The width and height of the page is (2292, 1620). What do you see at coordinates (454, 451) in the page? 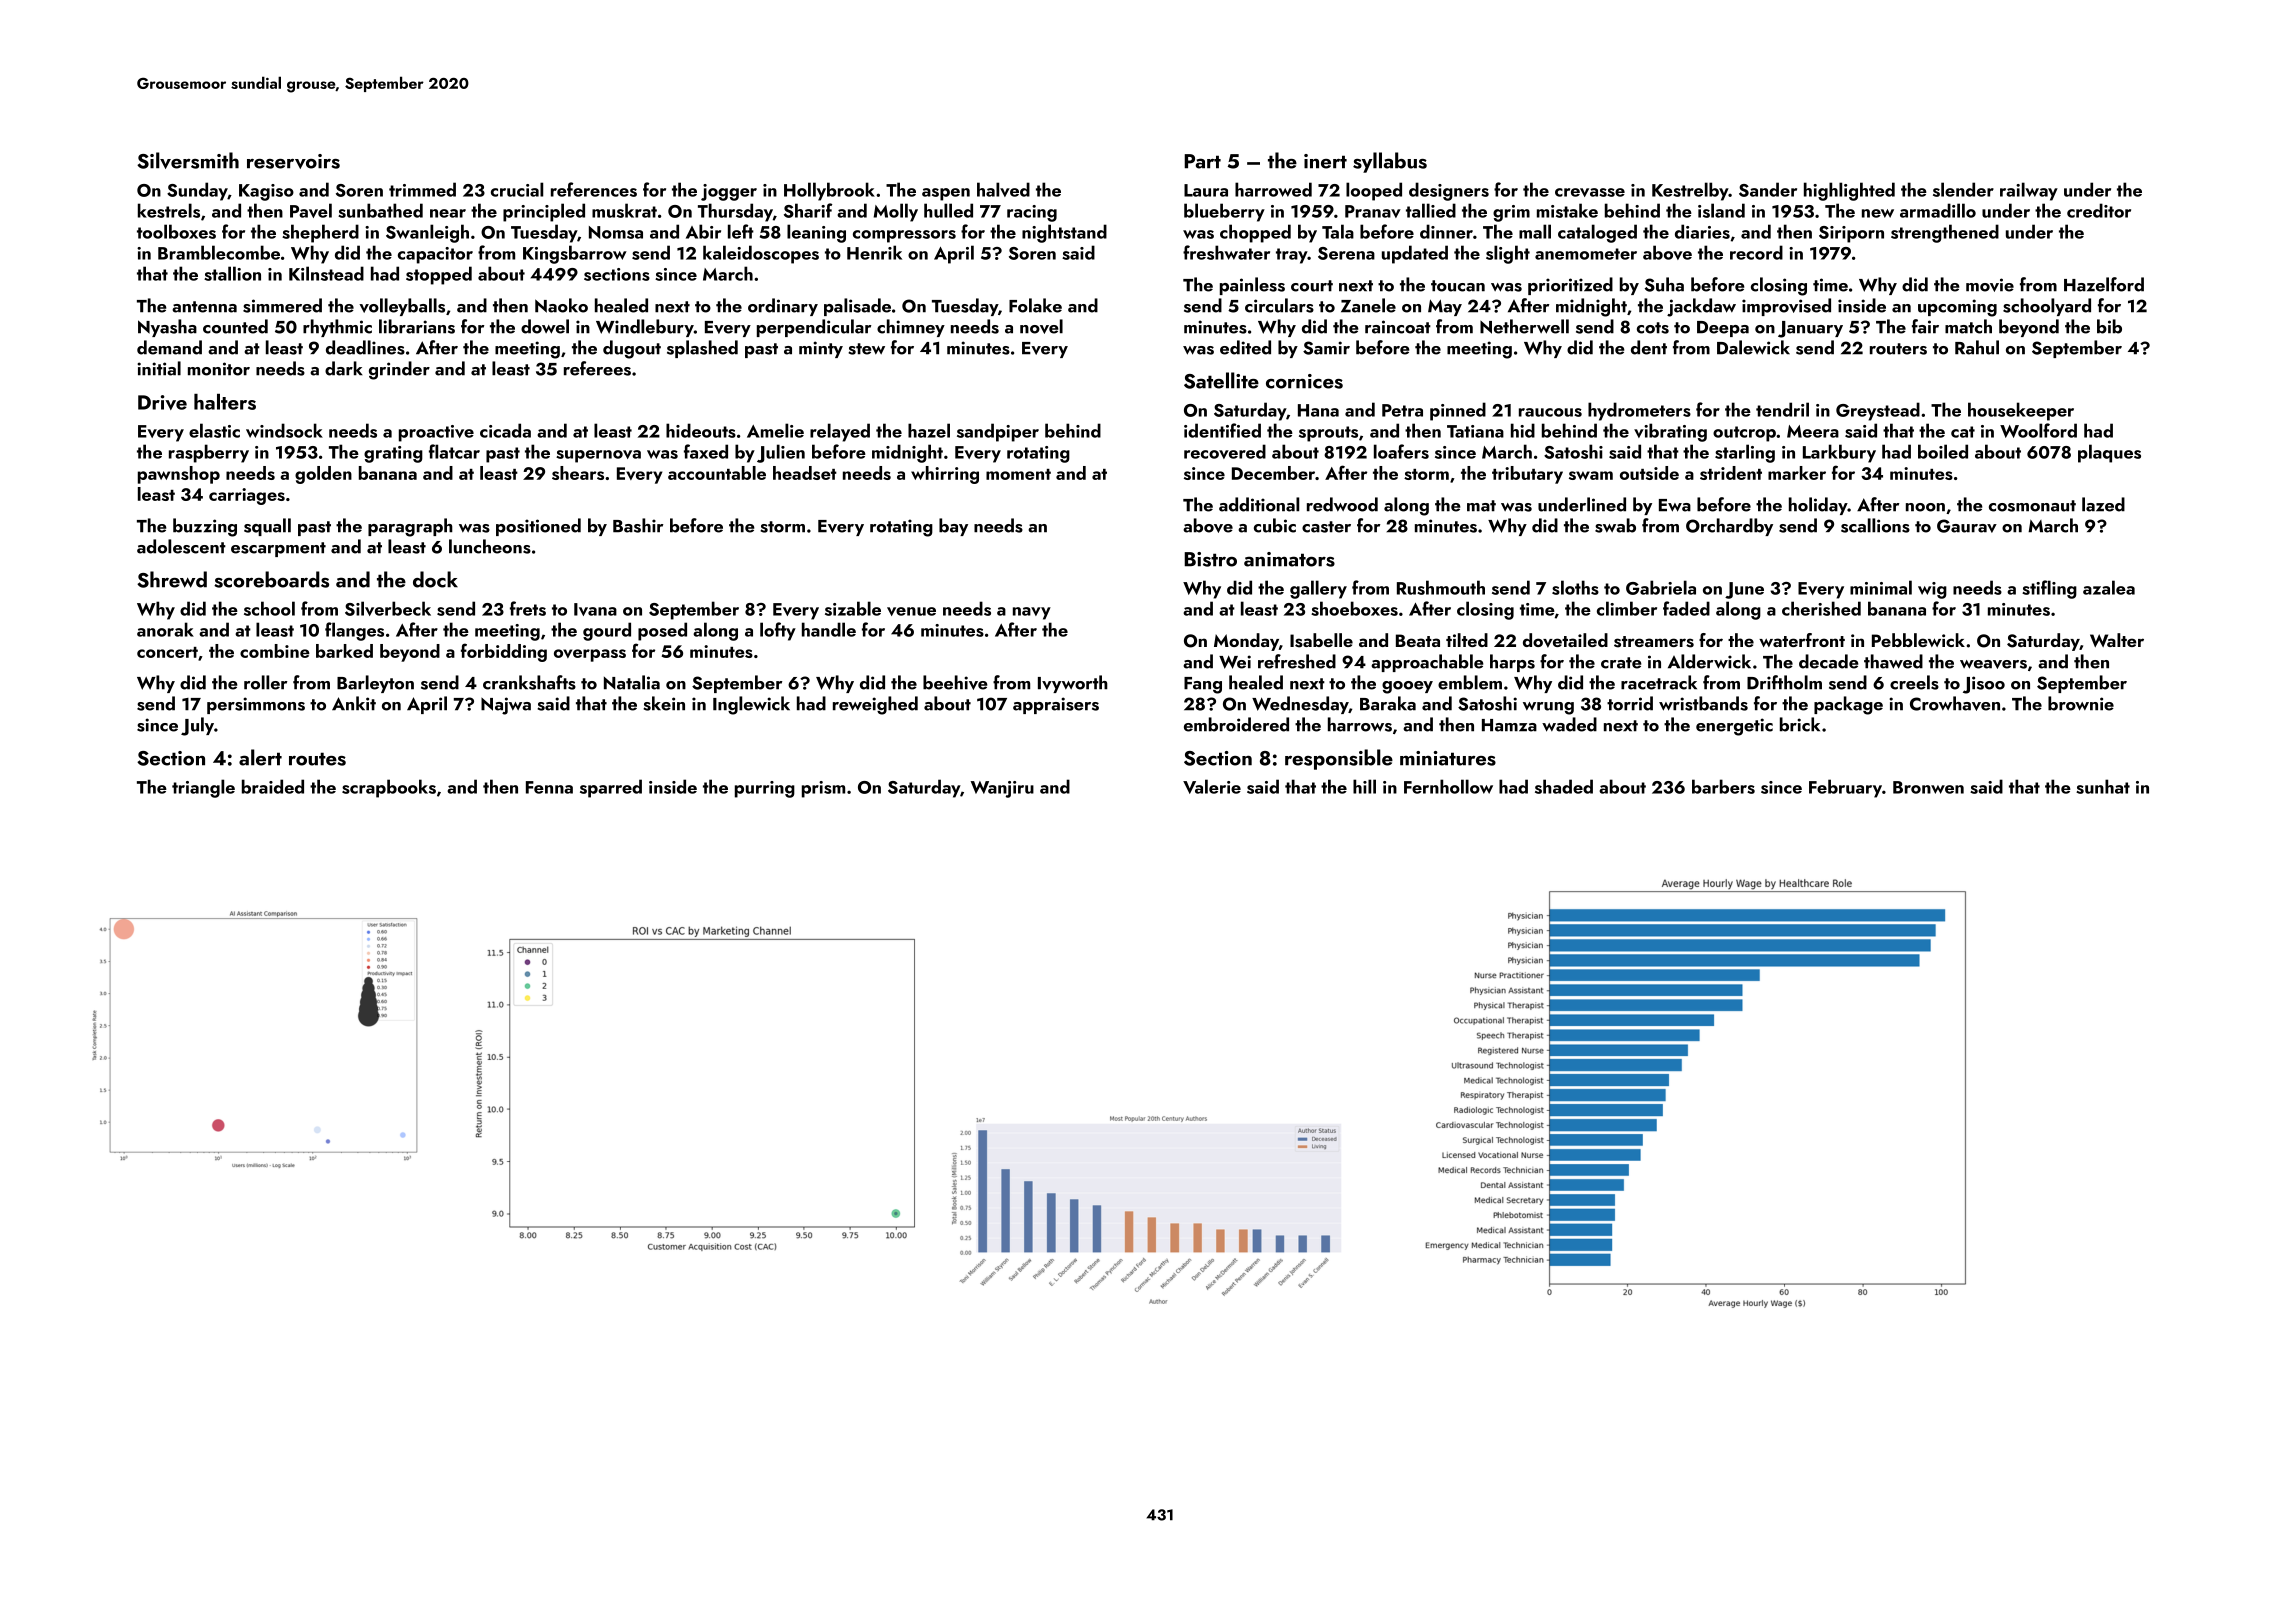
I see `flatcar` at bounding box center [454, 451].
